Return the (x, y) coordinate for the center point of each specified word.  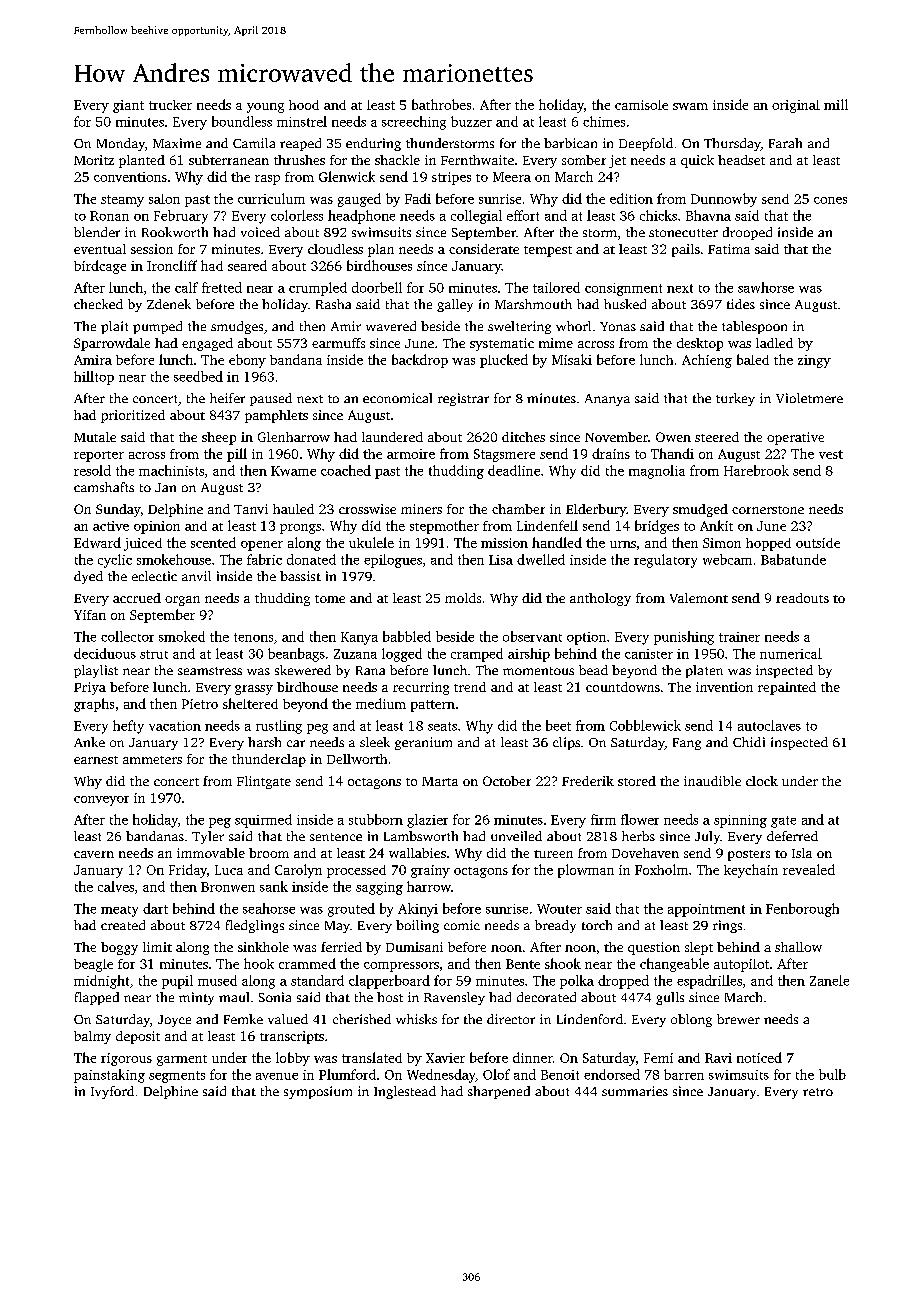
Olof (496, 1074)
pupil (177, 982)
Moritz (94, 160)
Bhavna (708, 215)
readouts (802, 598)
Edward (97, 542)
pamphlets (276, 416)
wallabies (417, 853)
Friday (188, 871)
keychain (751, 871)
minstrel (302, 121)
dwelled (541, 559)
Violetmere (809, 398)
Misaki (572, 359)
